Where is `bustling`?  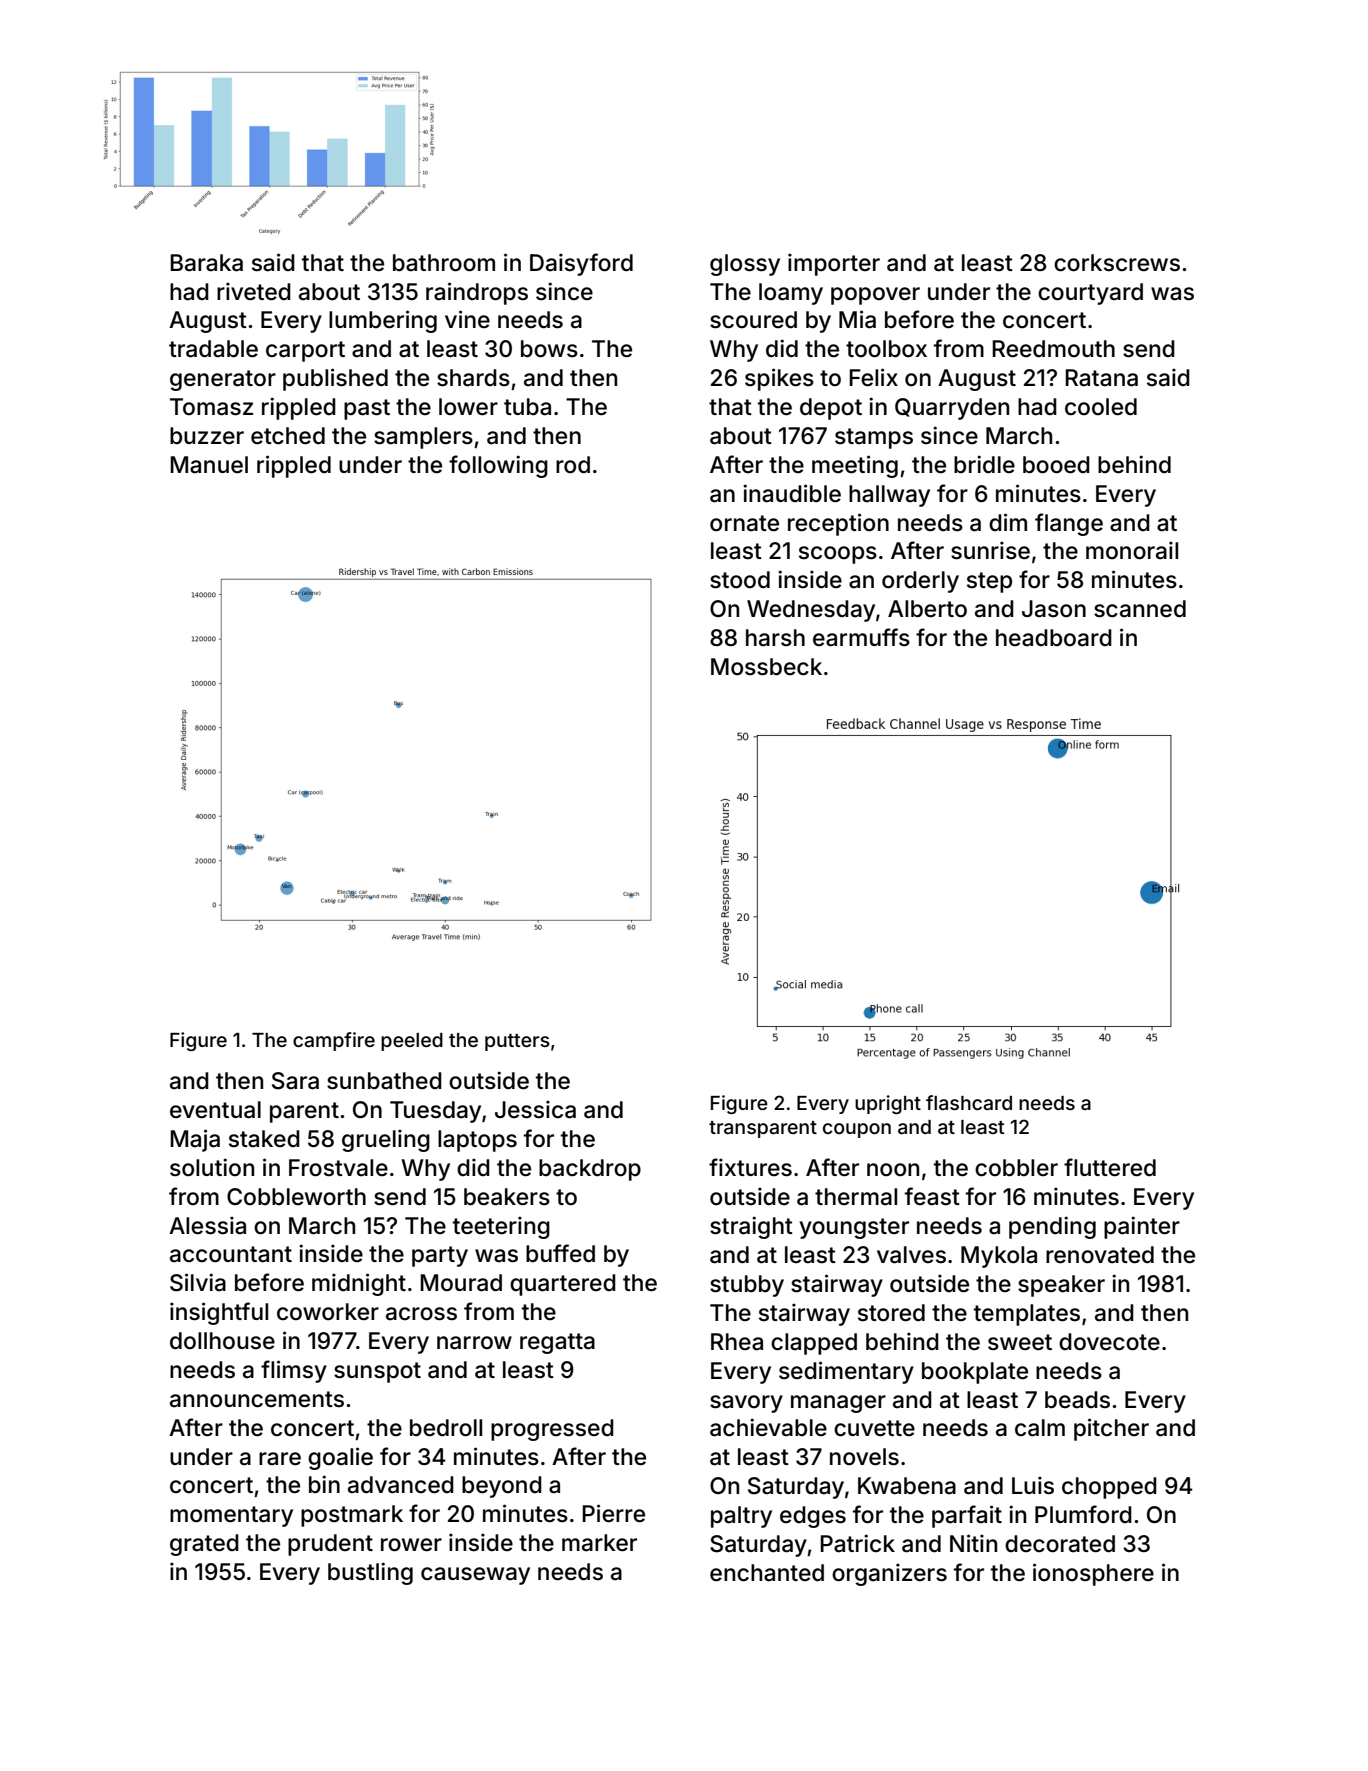 bustling is located at coordinates (370, 1573).
